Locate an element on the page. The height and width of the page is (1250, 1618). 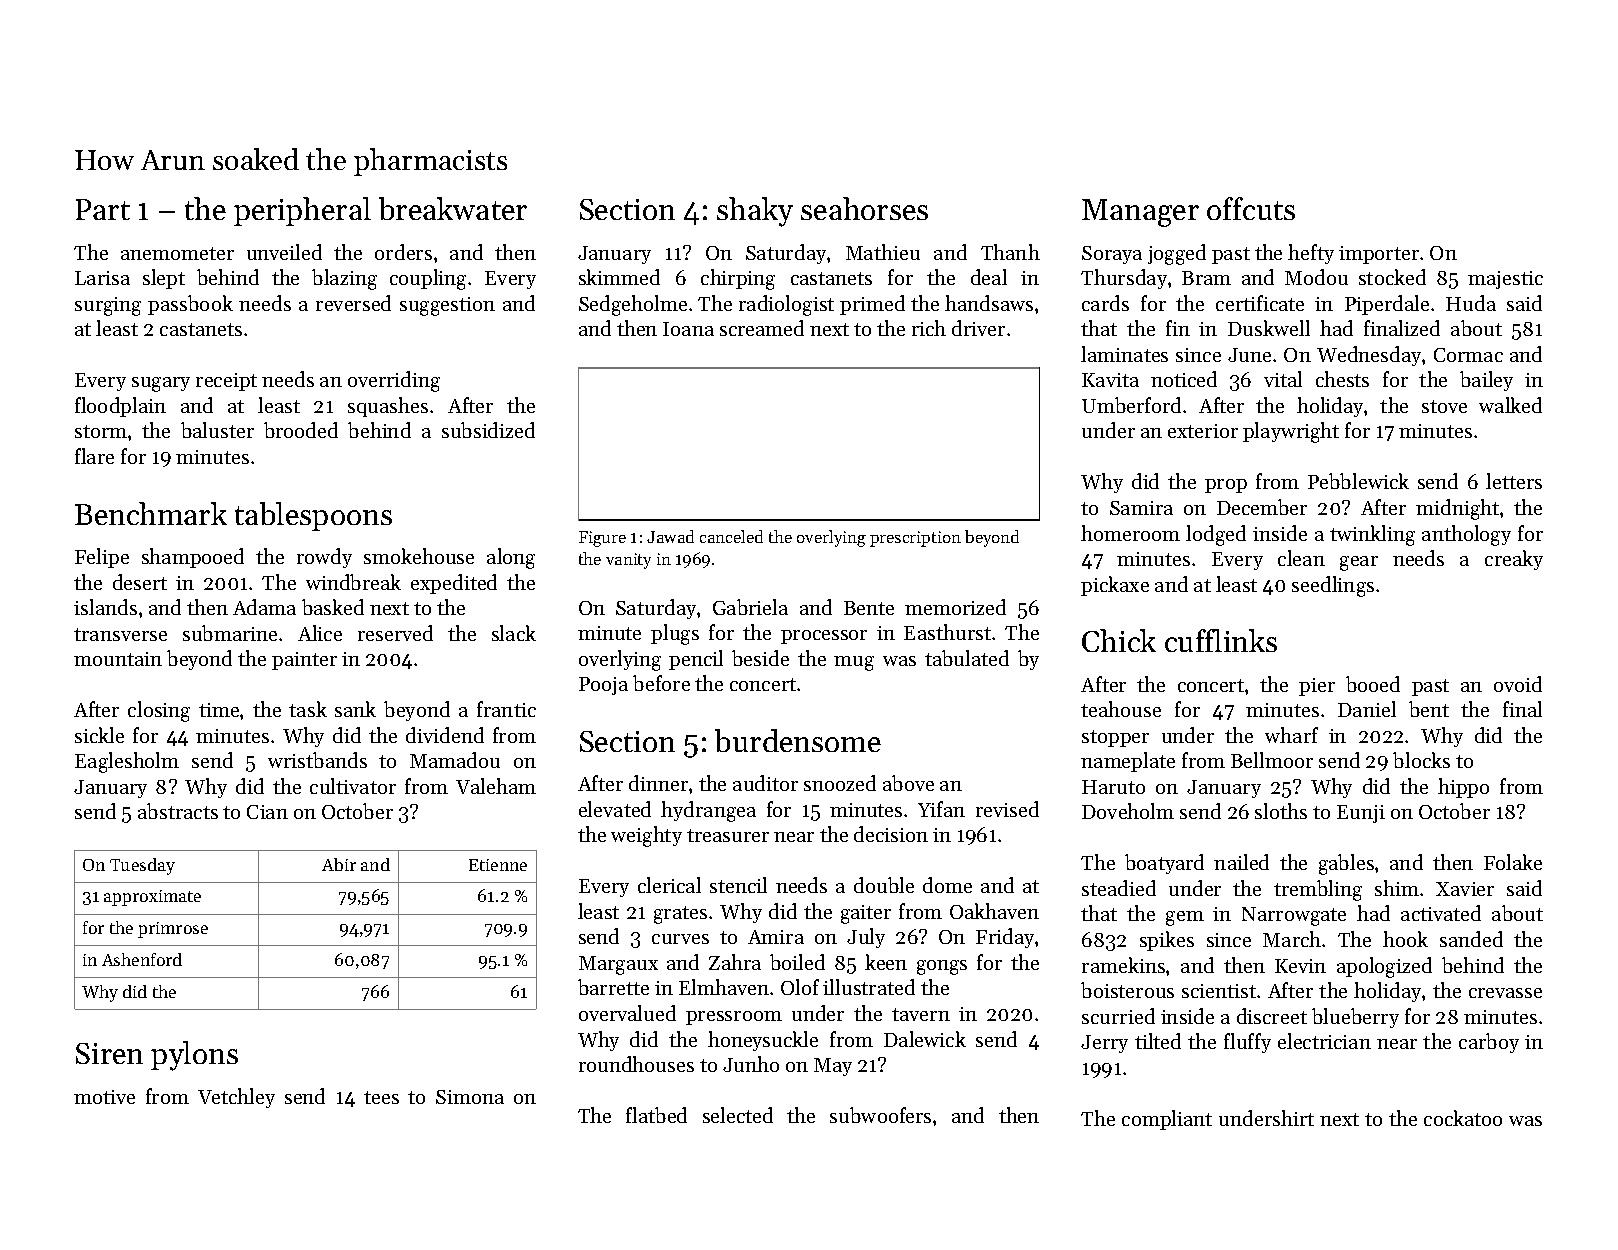
subsidized is located at coordinates (488, 430).
